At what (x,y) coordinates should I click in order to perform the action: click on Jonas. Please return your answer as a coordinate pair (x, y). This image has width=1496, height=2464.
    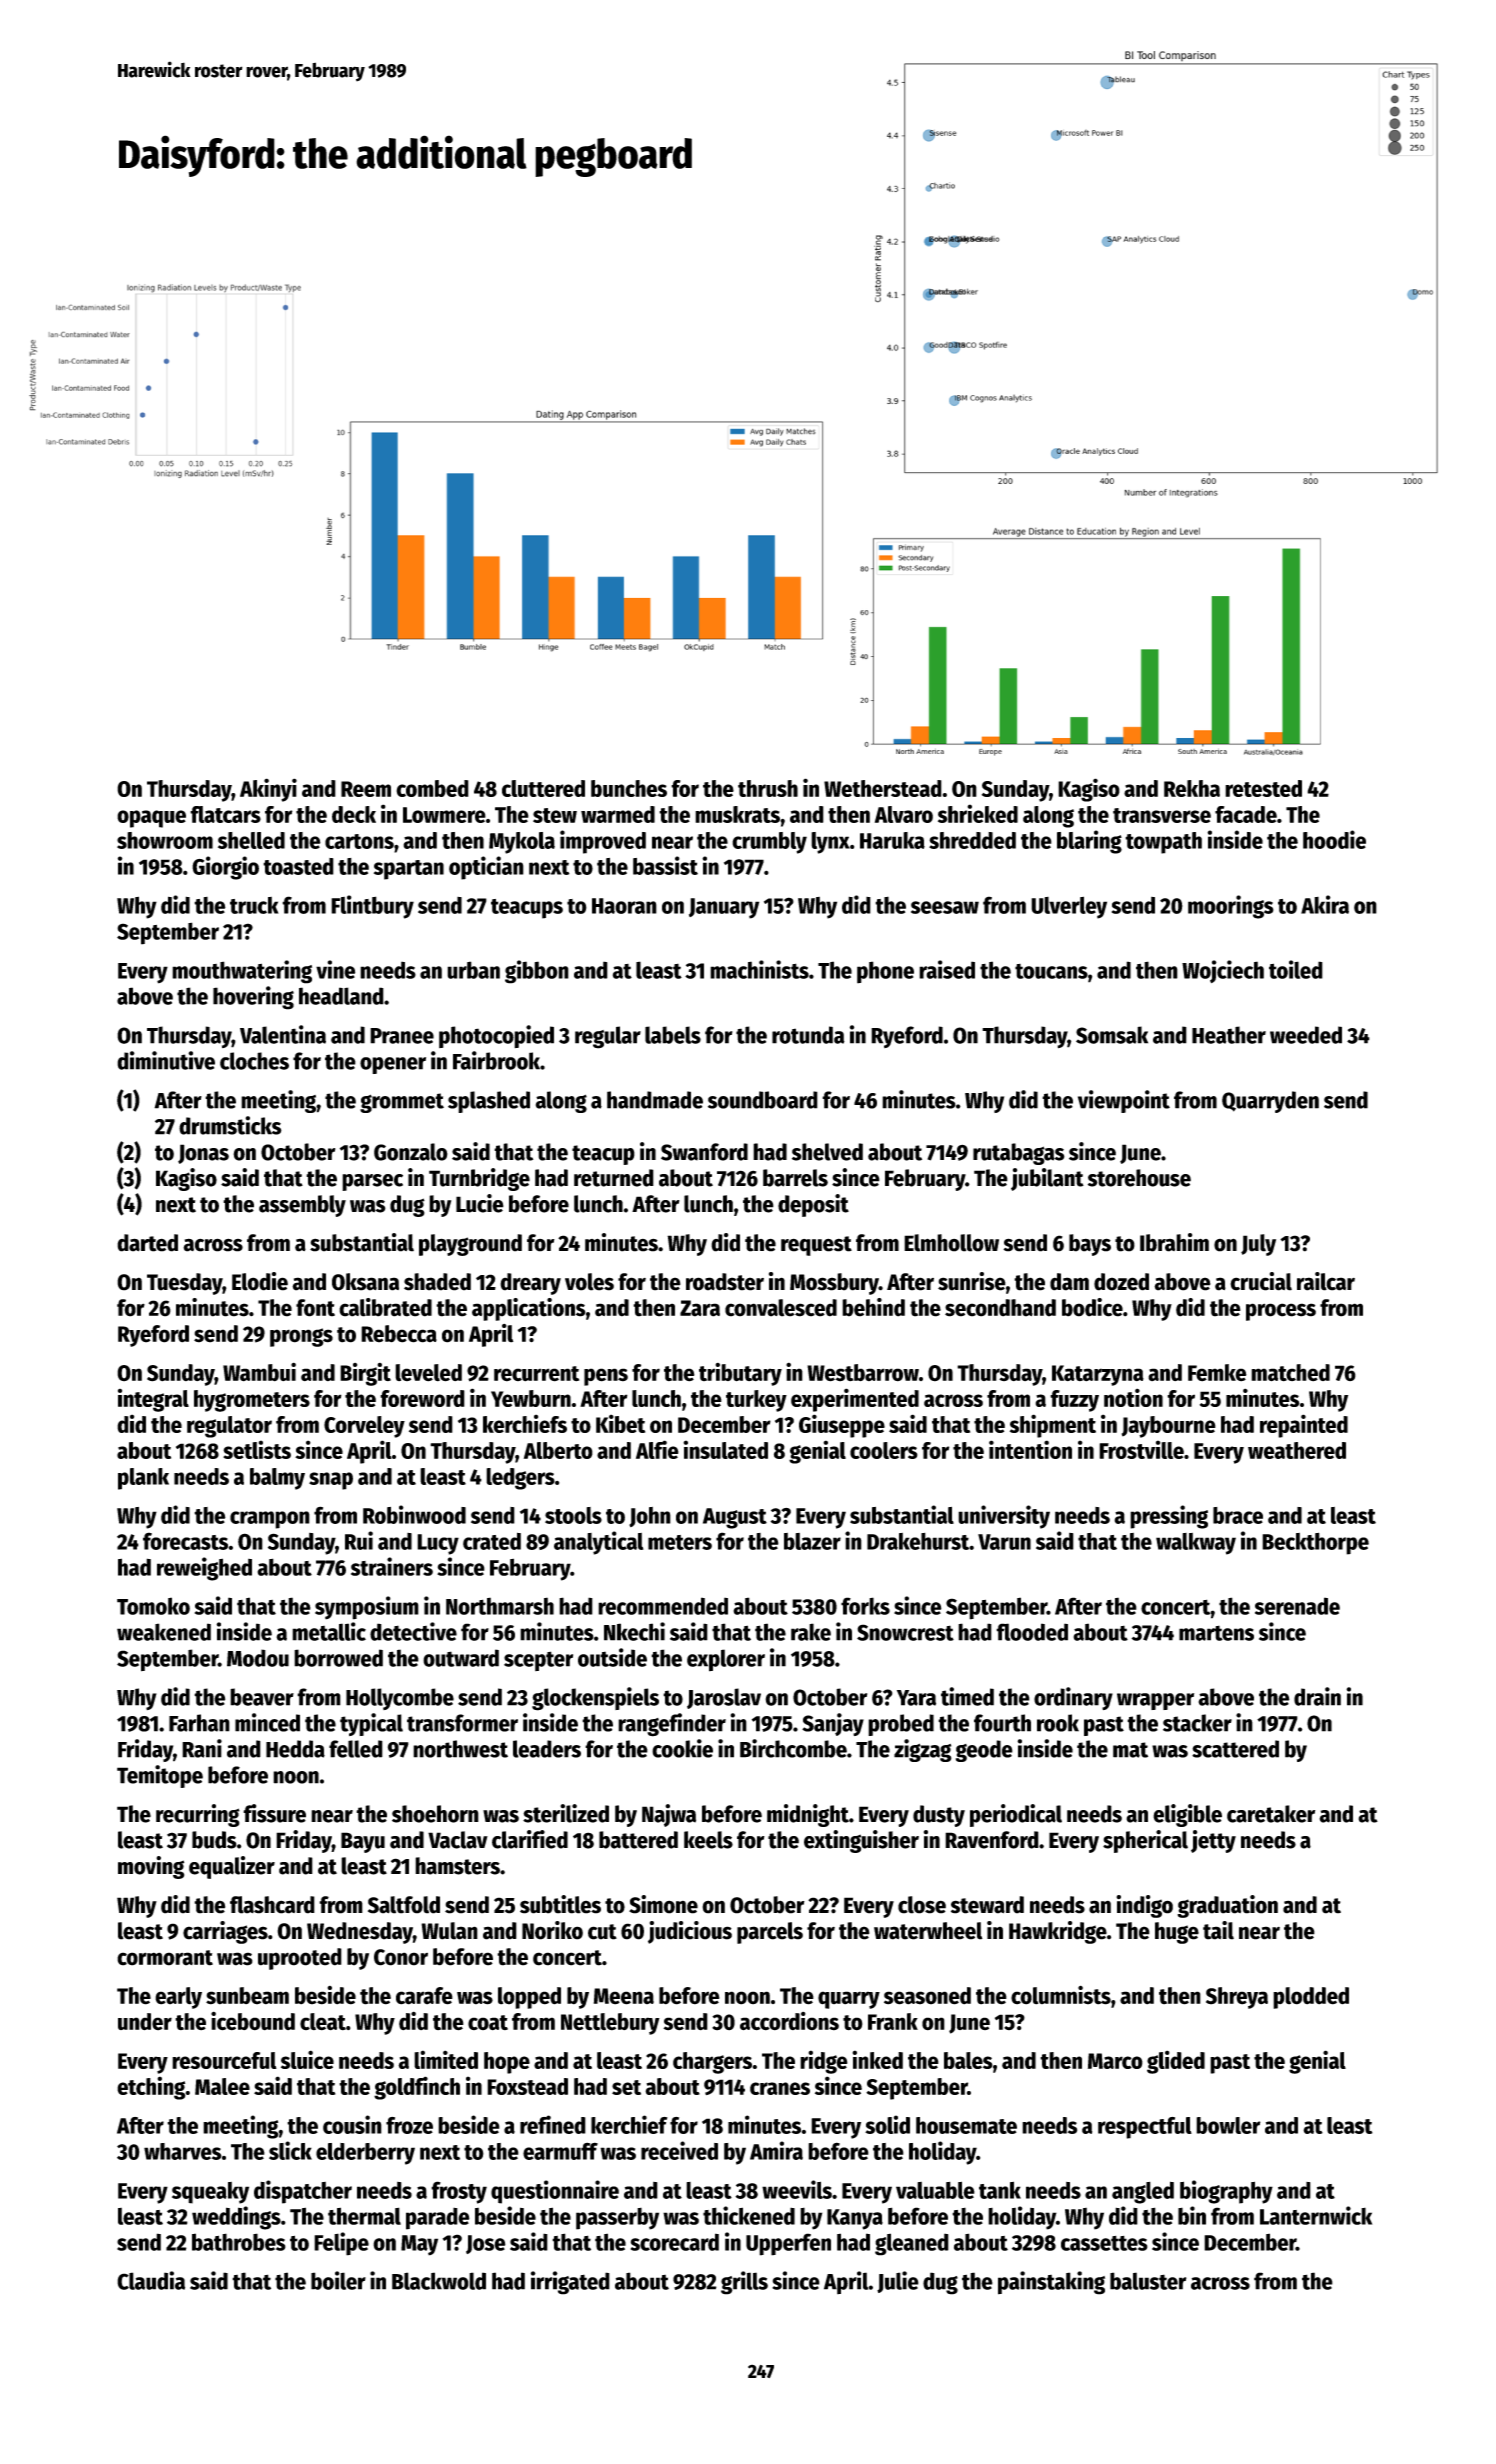
    Looking at the image, I should click on (203, 1154).
